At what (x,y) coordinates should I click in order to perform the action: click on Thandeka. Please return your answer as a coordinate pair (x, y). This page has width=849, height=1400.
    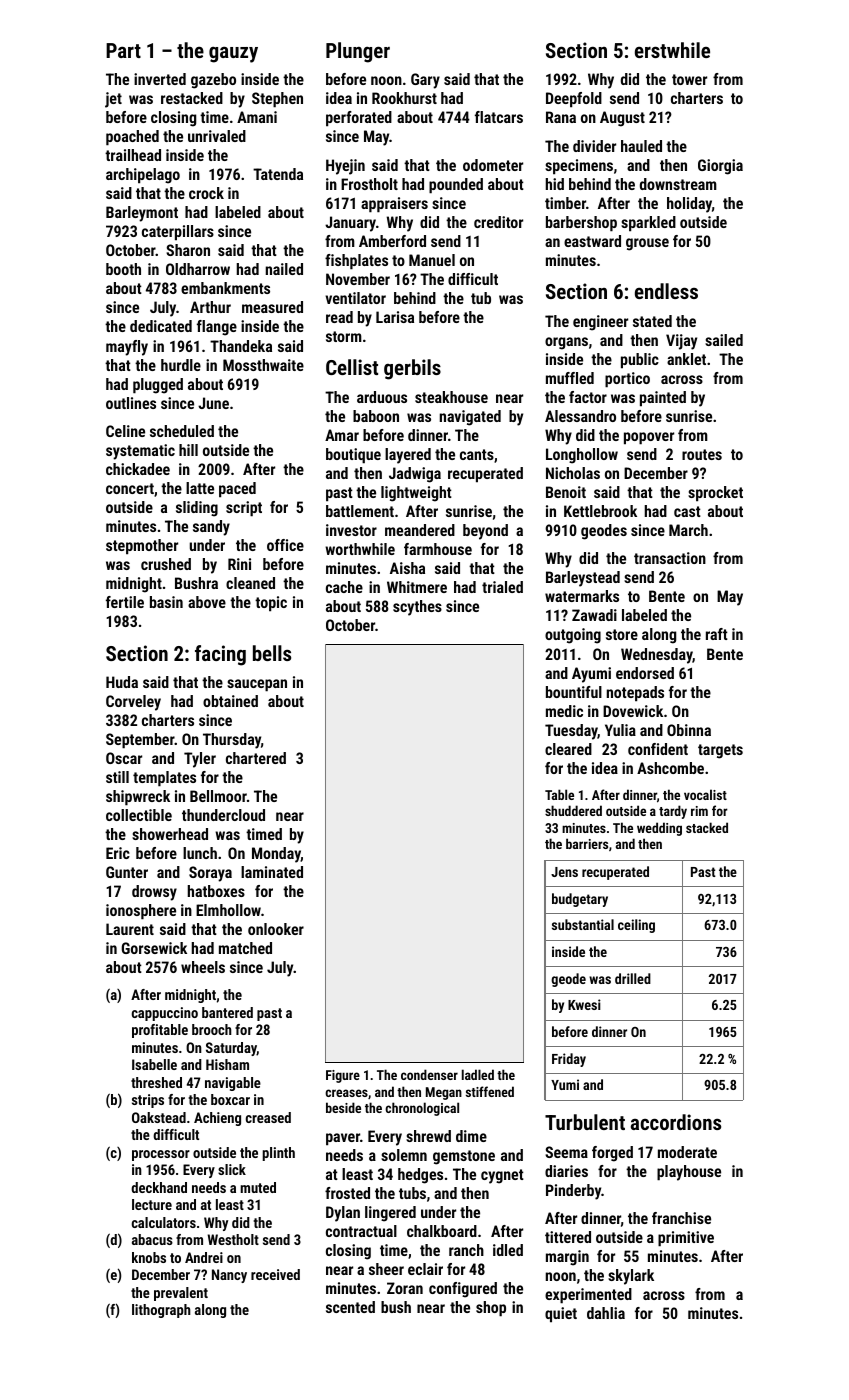
    Looking at the image, I should click on (241, 346).
